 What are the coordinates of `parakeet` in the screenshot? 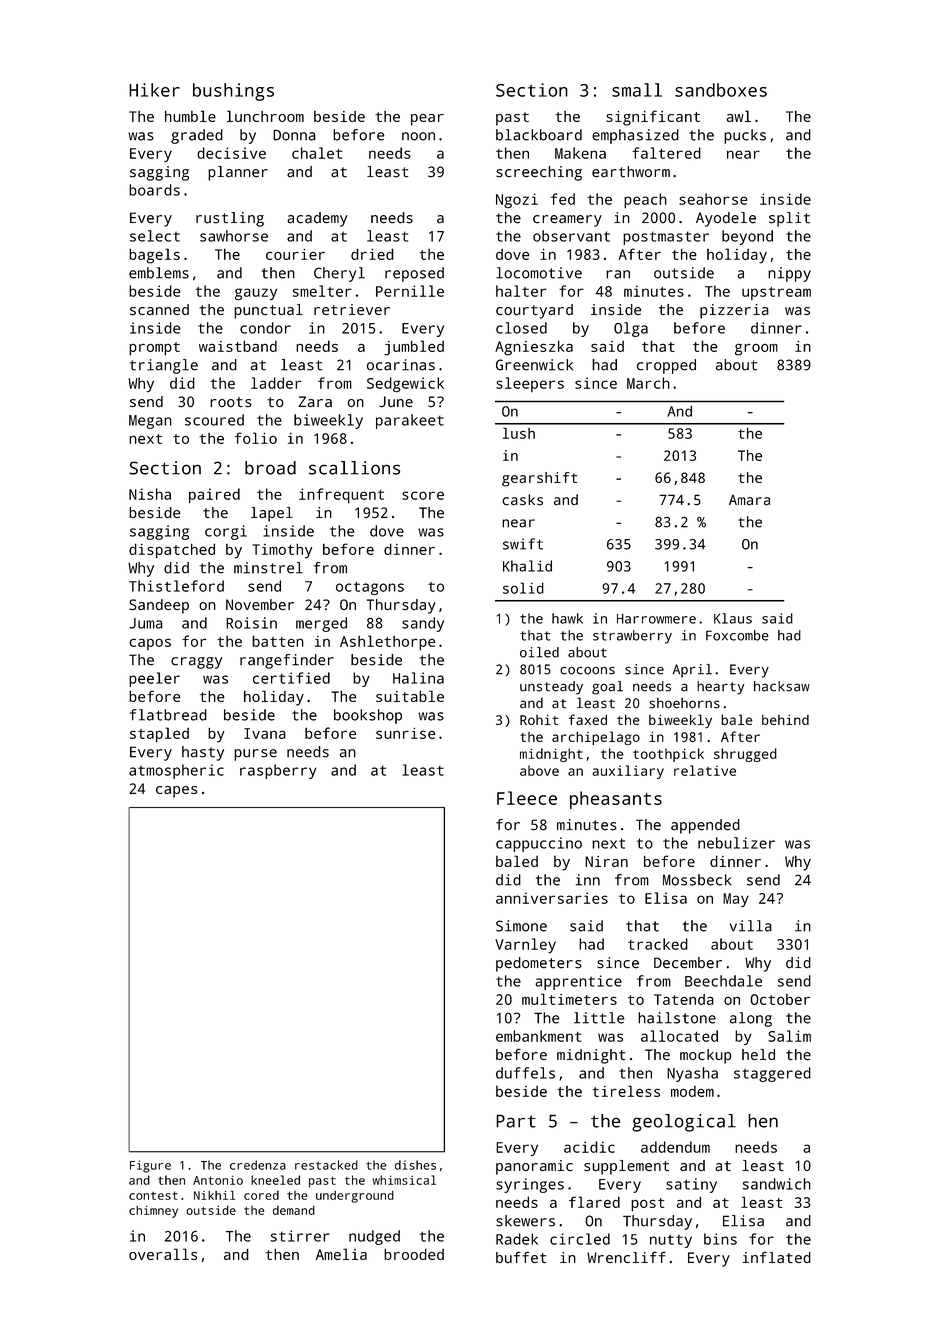 It's located at (410, 421).
